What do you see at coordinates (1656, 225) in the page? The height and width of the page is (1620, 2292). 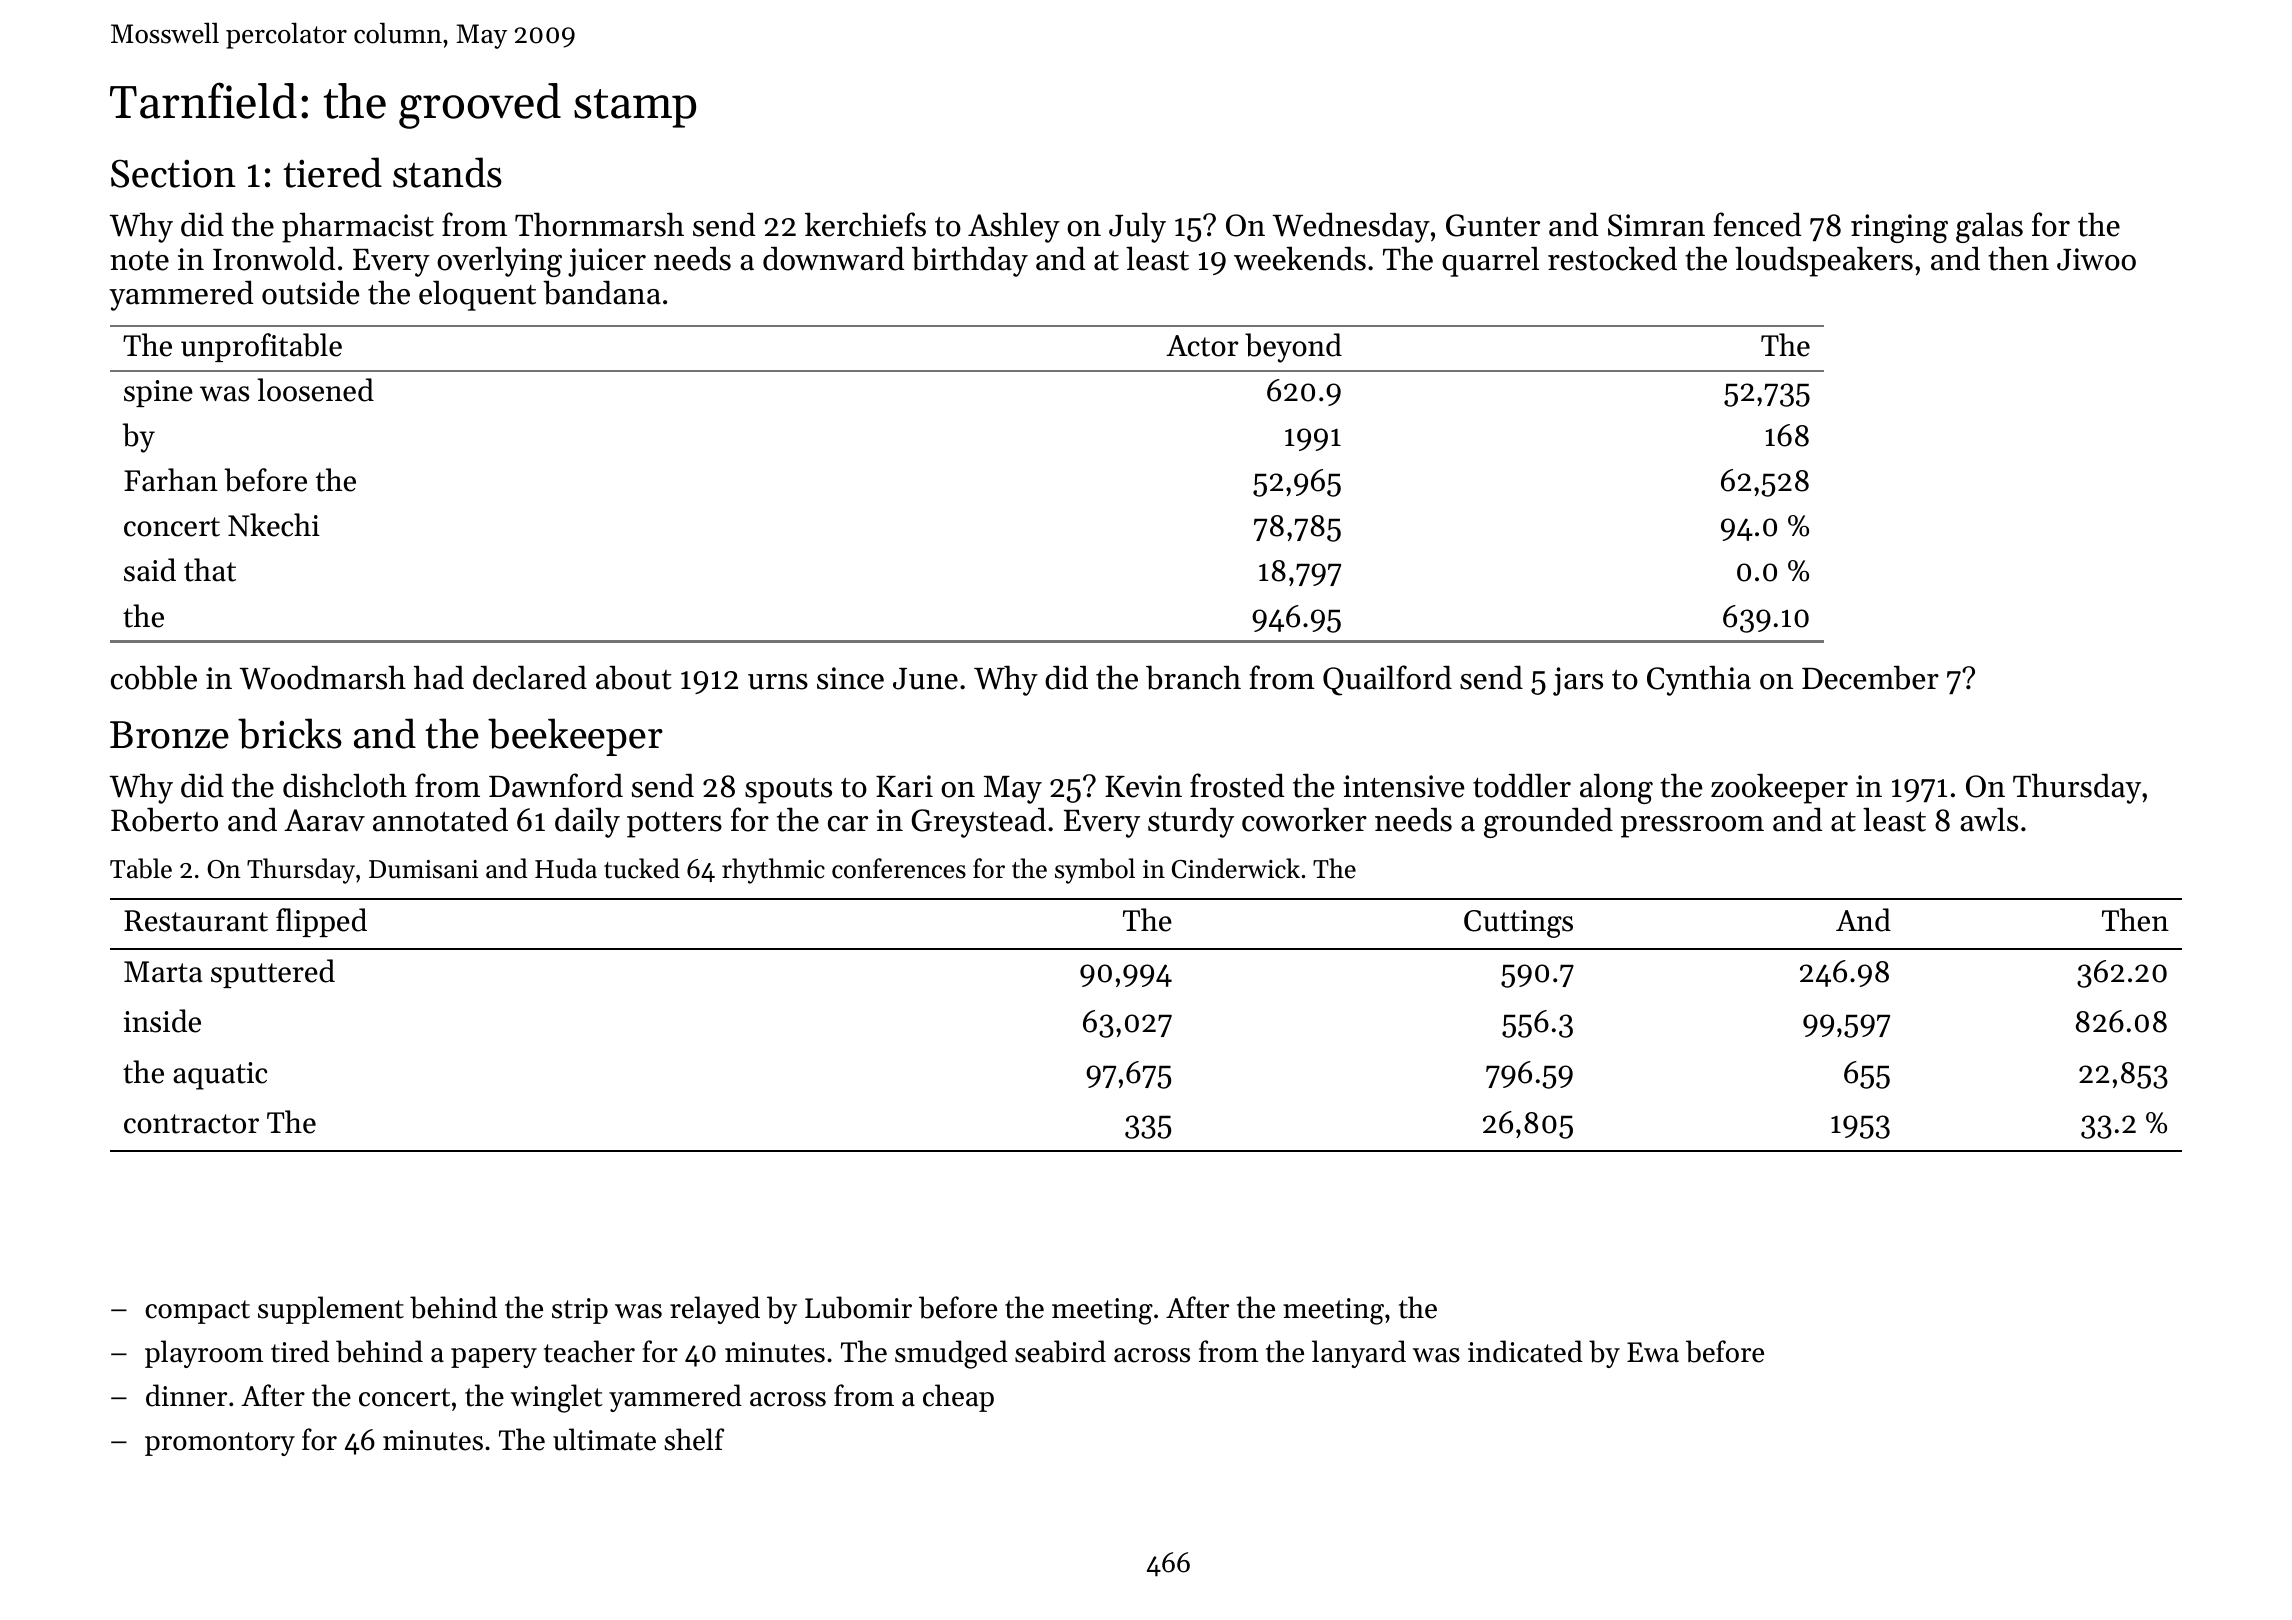 I see `Simran` at bounding box center [1656, 225].
